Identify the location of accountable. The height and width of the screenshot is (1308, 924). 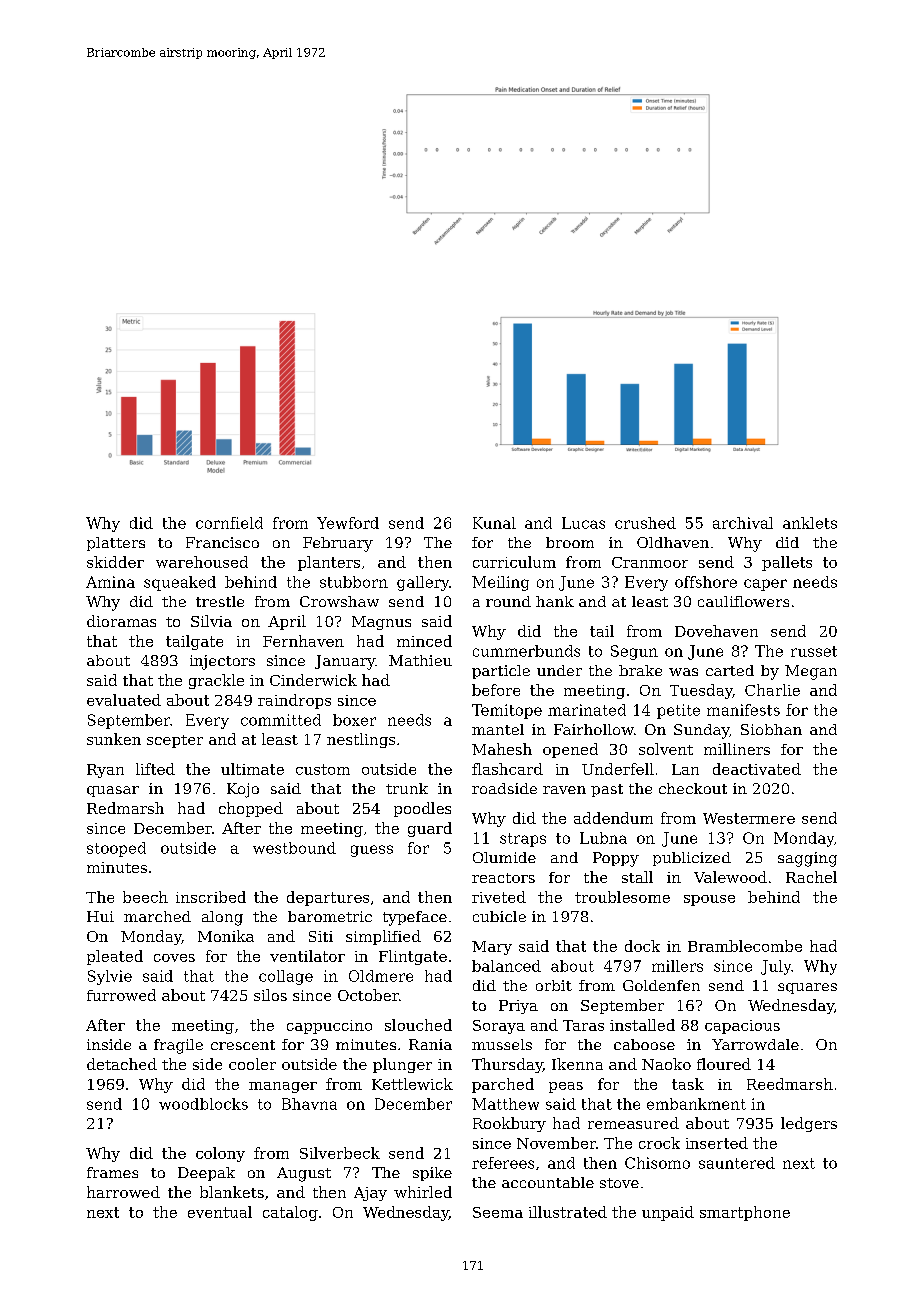
(548, 1182).
